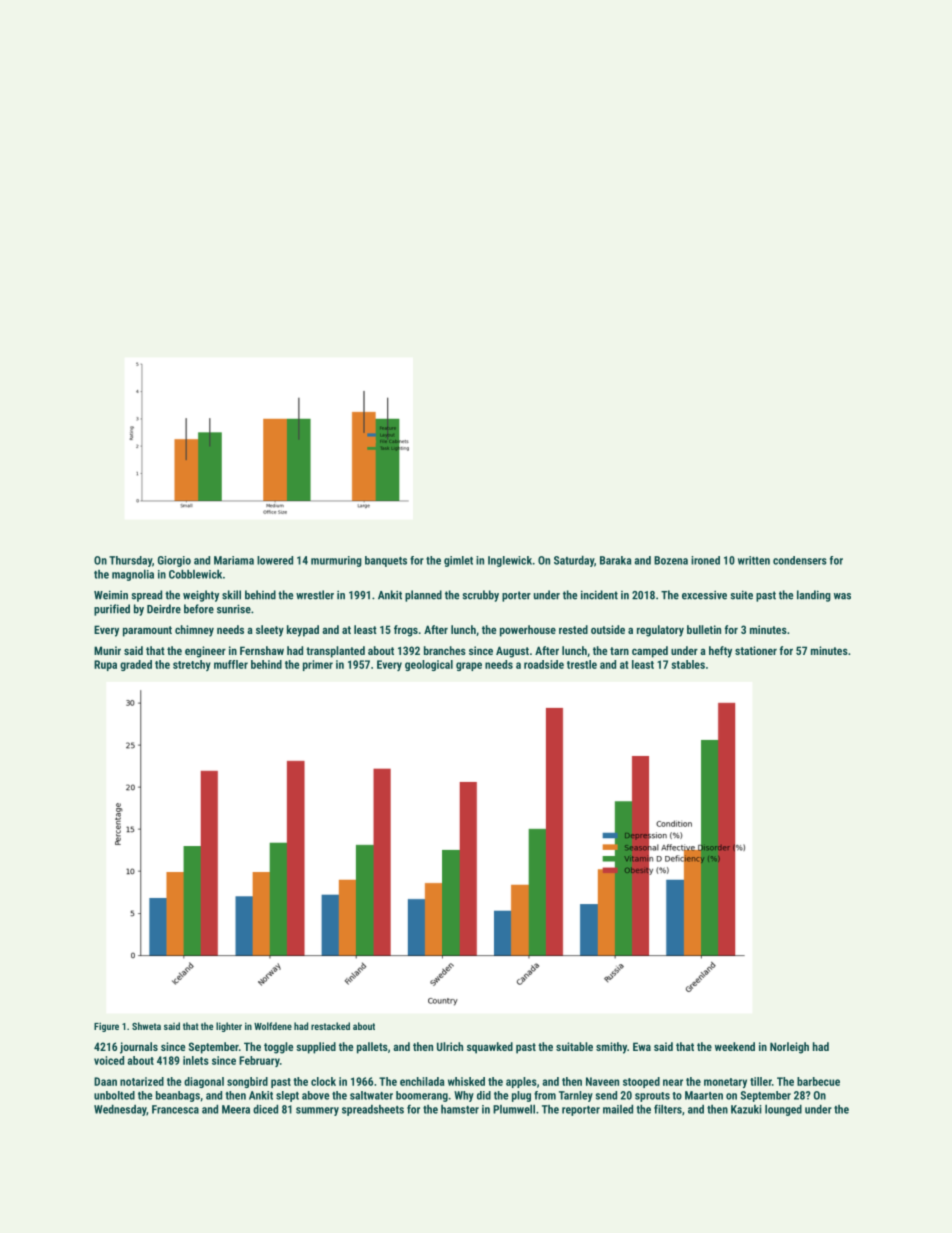 Image resolution: width=952 pixels, height=1233 pixels. I want to click on Norleigh, so click(789, 1048).
